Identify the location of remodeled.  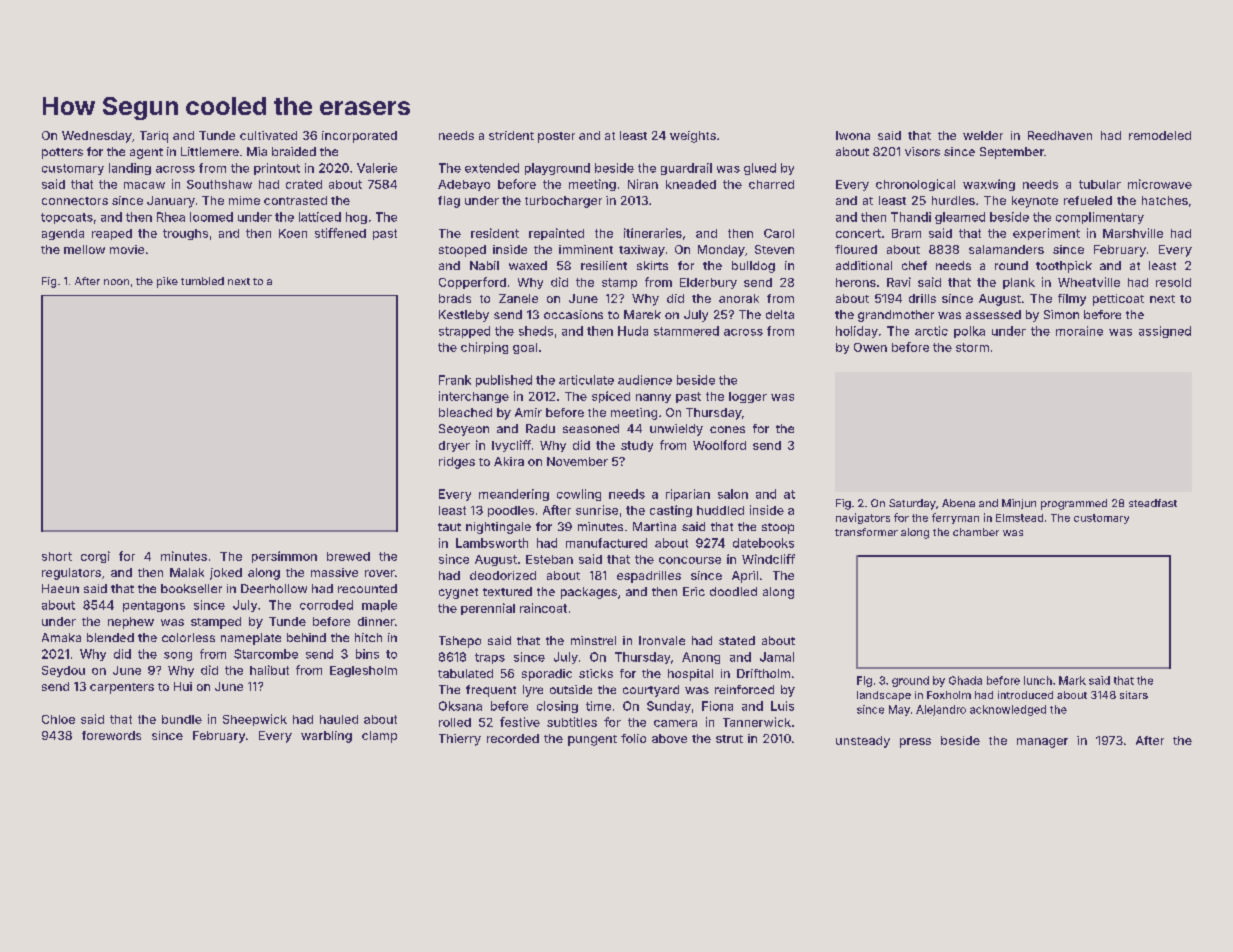
(1160, 135).
